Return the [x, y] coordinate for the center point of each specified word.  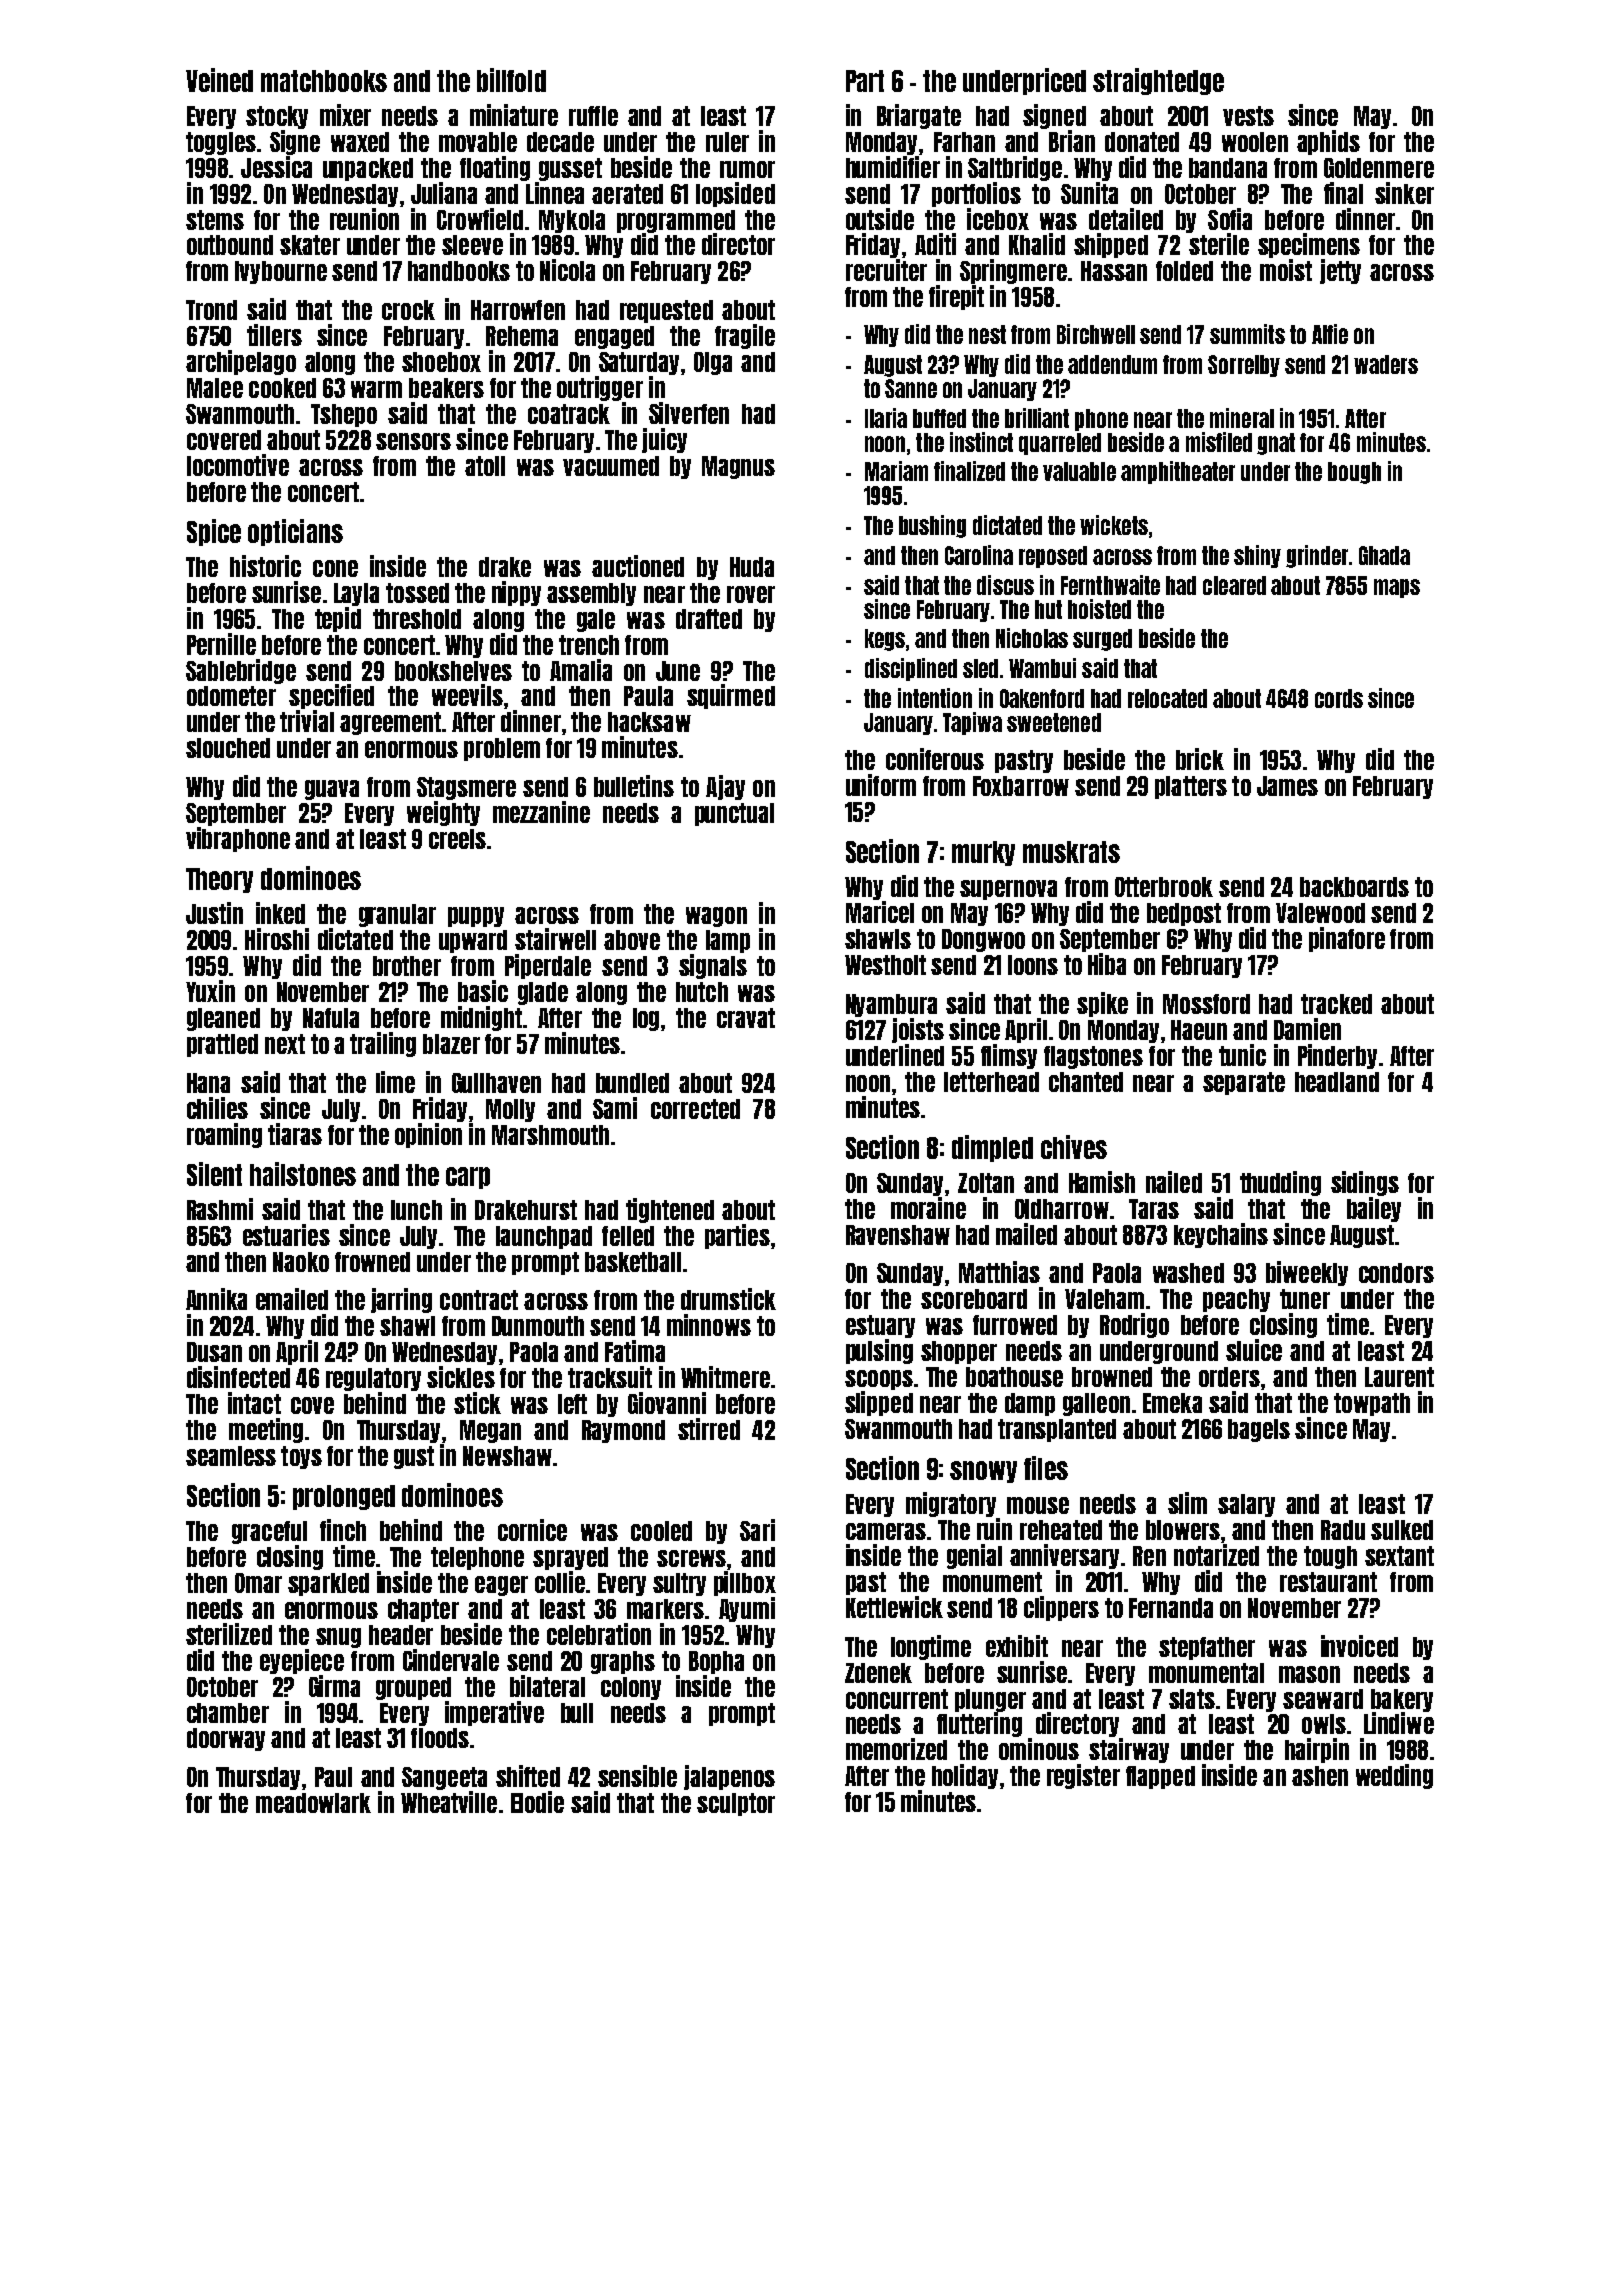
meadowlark [313, 1803]
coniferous [935, 759]
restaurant [1328, 1582]
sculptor [736, 1804]
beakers [446, 388]
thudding [1280, 1183]
